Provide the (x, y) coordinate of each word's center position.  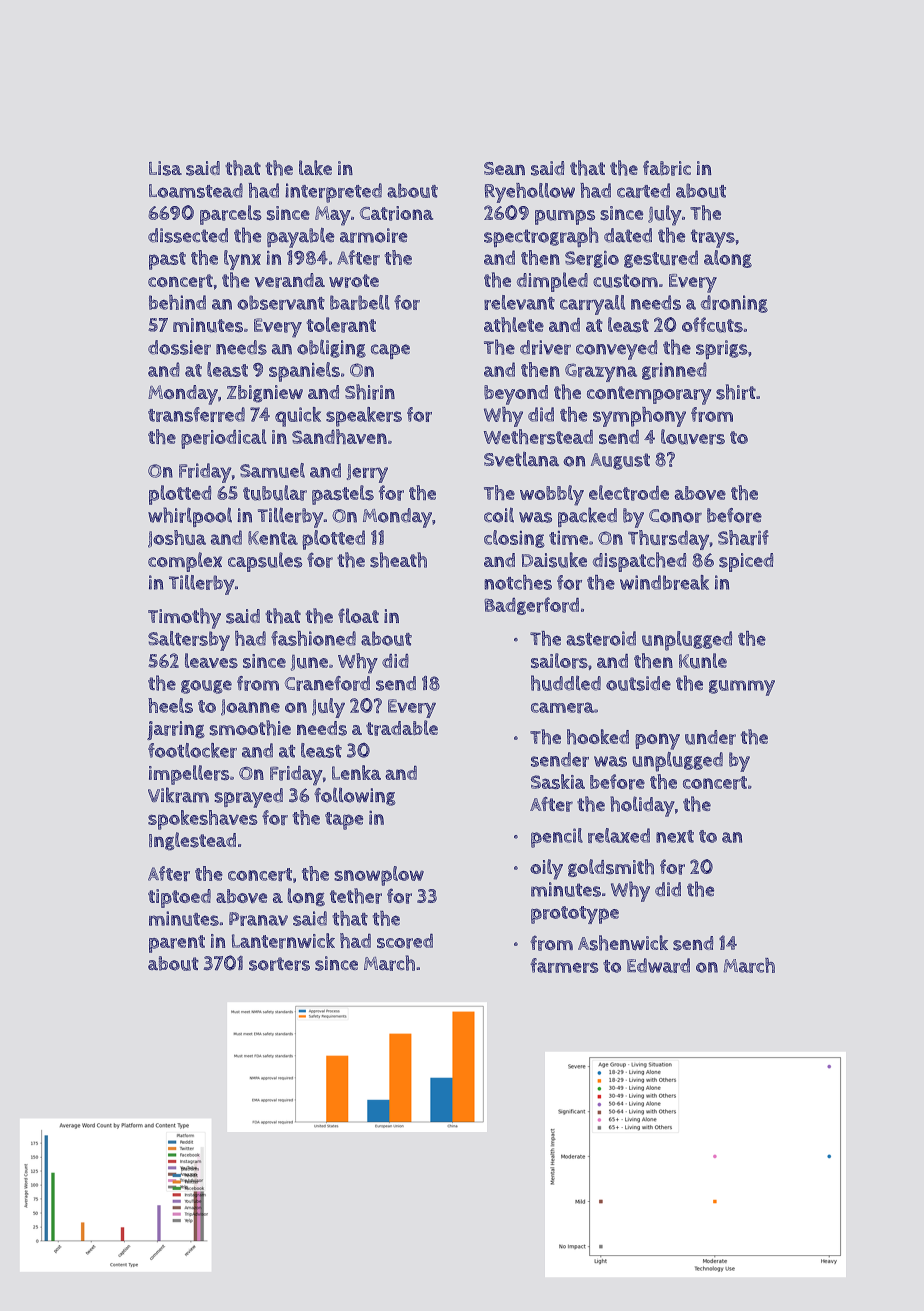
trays (713, 238)
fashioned (313, 638)
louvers (693, 437)
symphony (639, 417)
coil (499, 515)
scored (405, 941)
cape (390, 351)
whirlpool (190, 517)
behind (177, 302)
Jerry (367, 473)
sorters (279, 964)
